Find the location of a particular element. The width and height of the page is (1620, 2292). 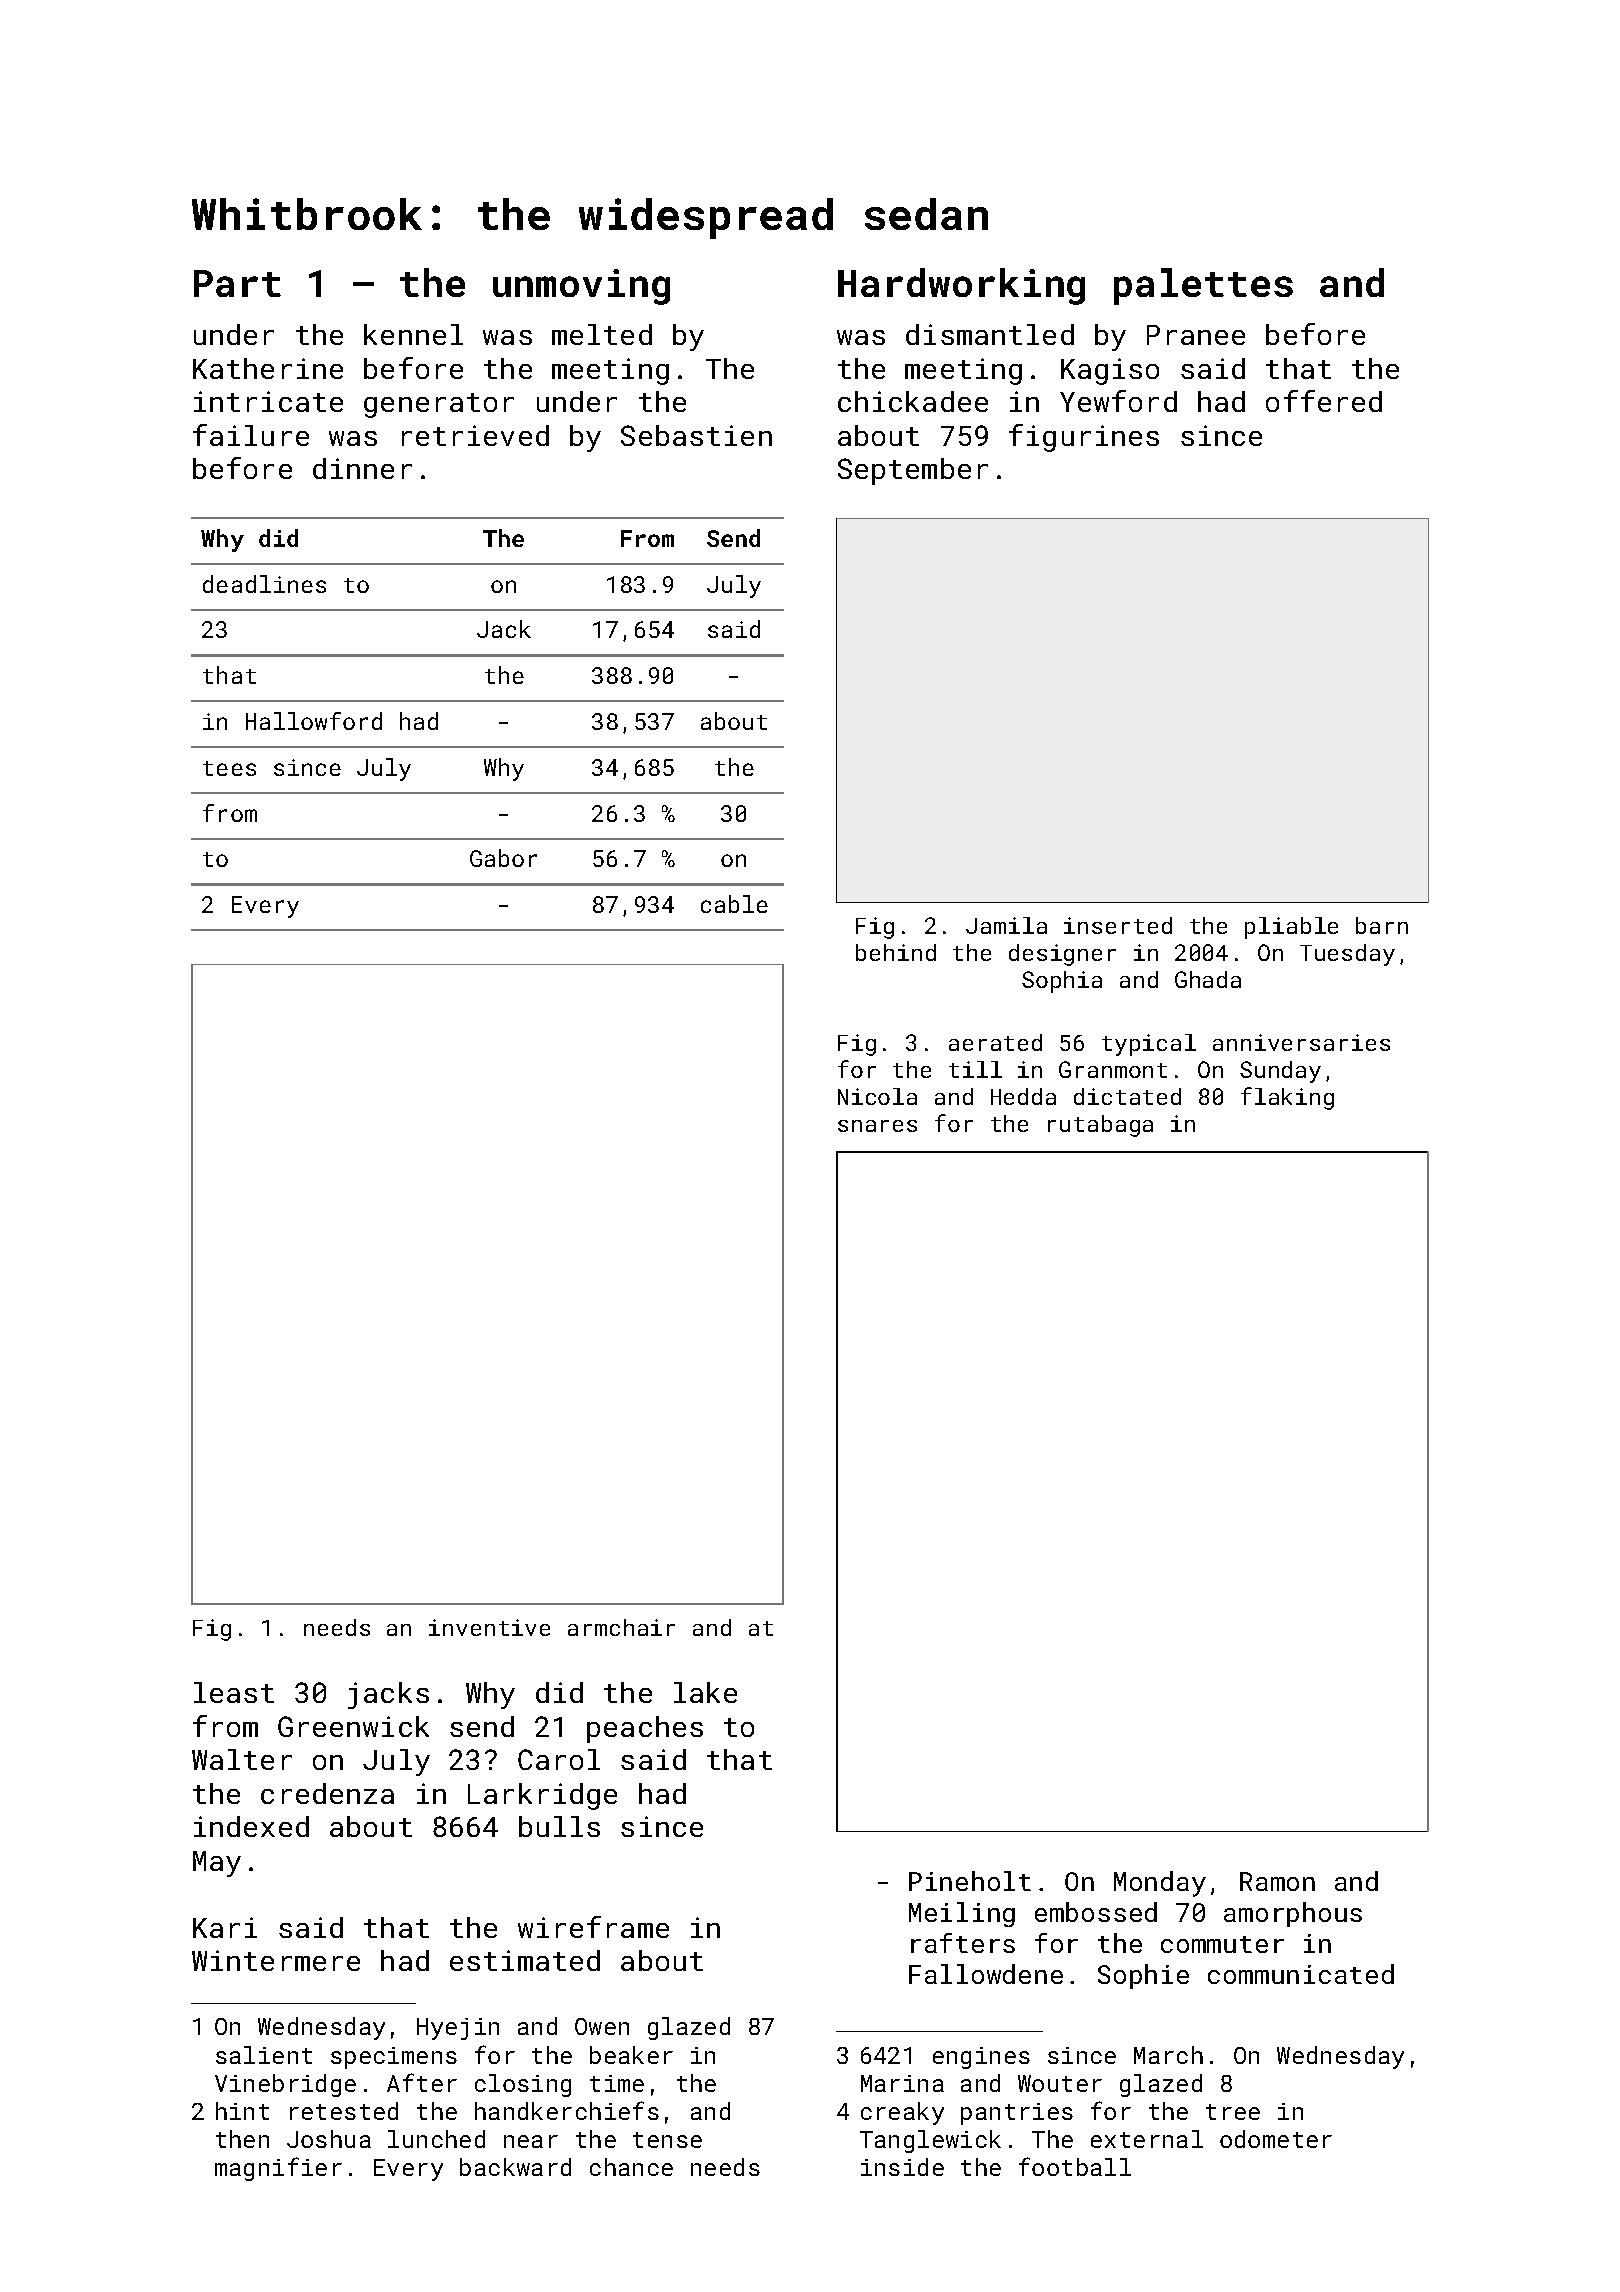

tees is located at coordinates (229, 768).
